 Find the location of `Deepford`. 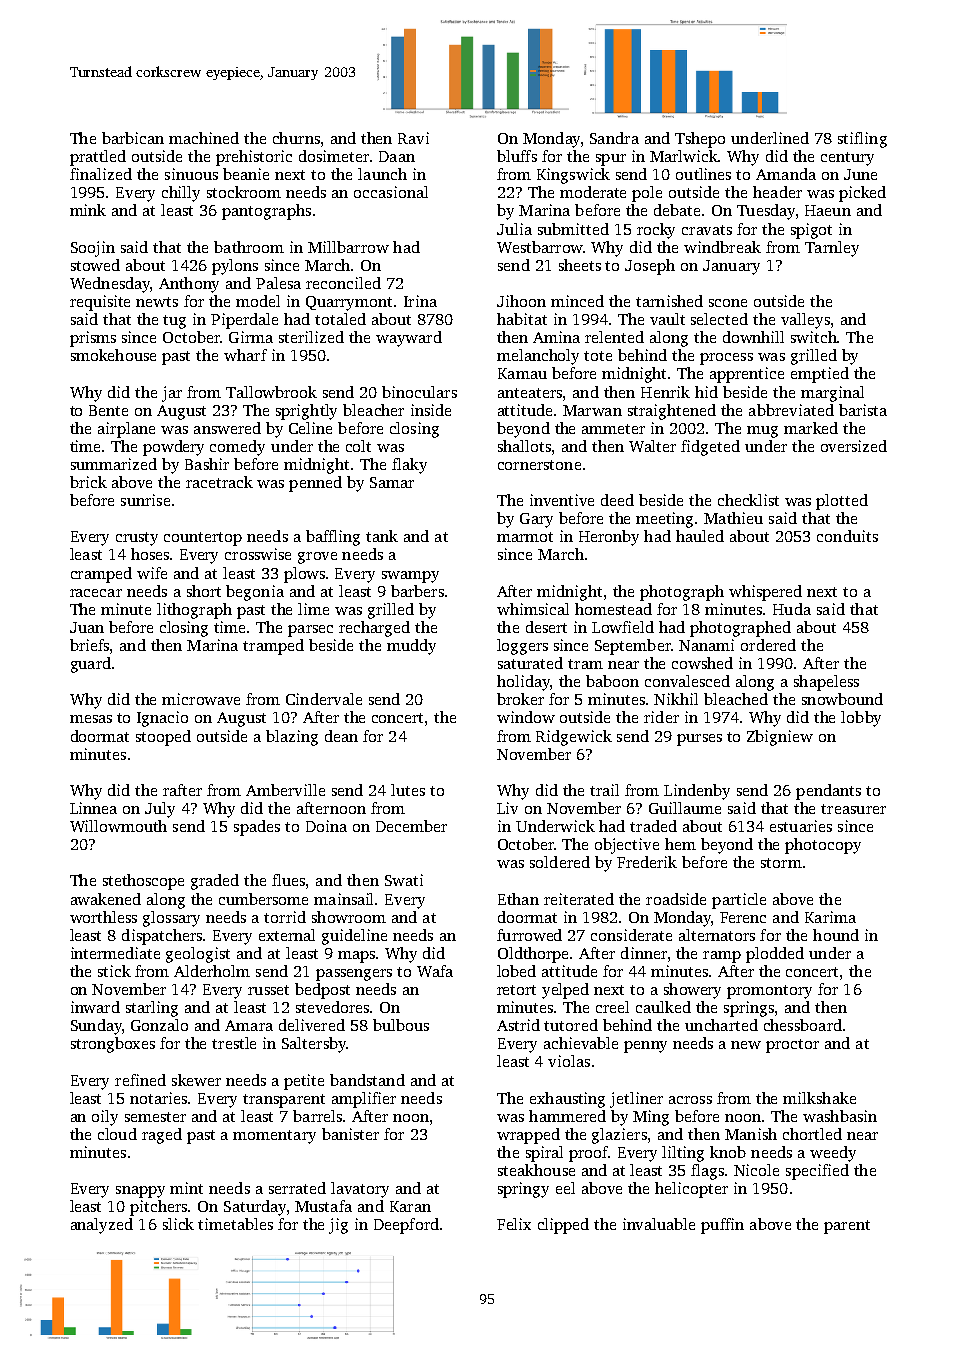

Deepford is located at coordinates (406, 1226).
